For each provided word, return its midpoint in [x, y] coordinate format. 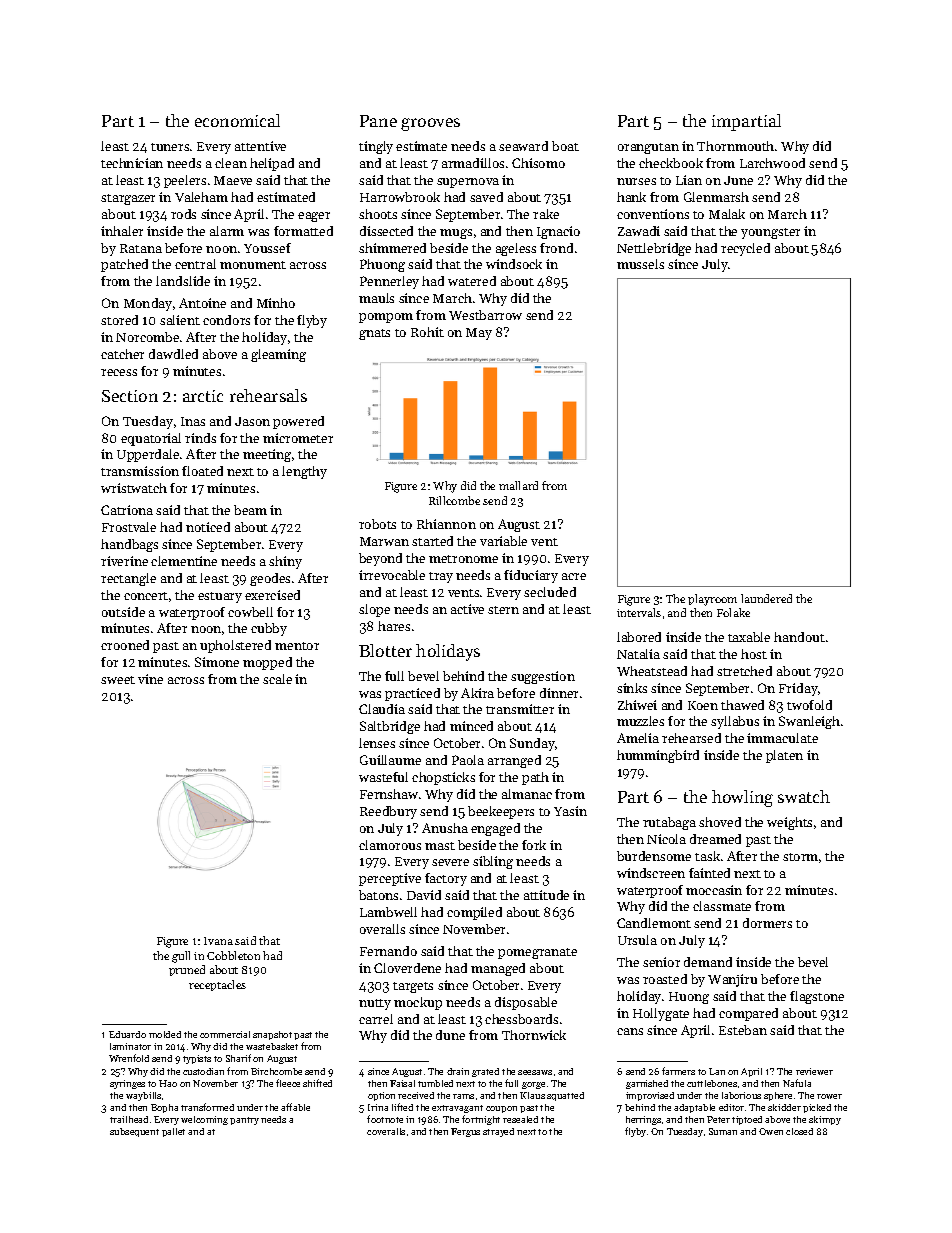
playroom [712, 600]
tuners [170, 147]
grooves [430, 124]
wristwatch [134, 488]
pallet [173, 1132]
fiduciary [531, 576]
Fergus [465, 1132]
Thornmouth [735, 146]
